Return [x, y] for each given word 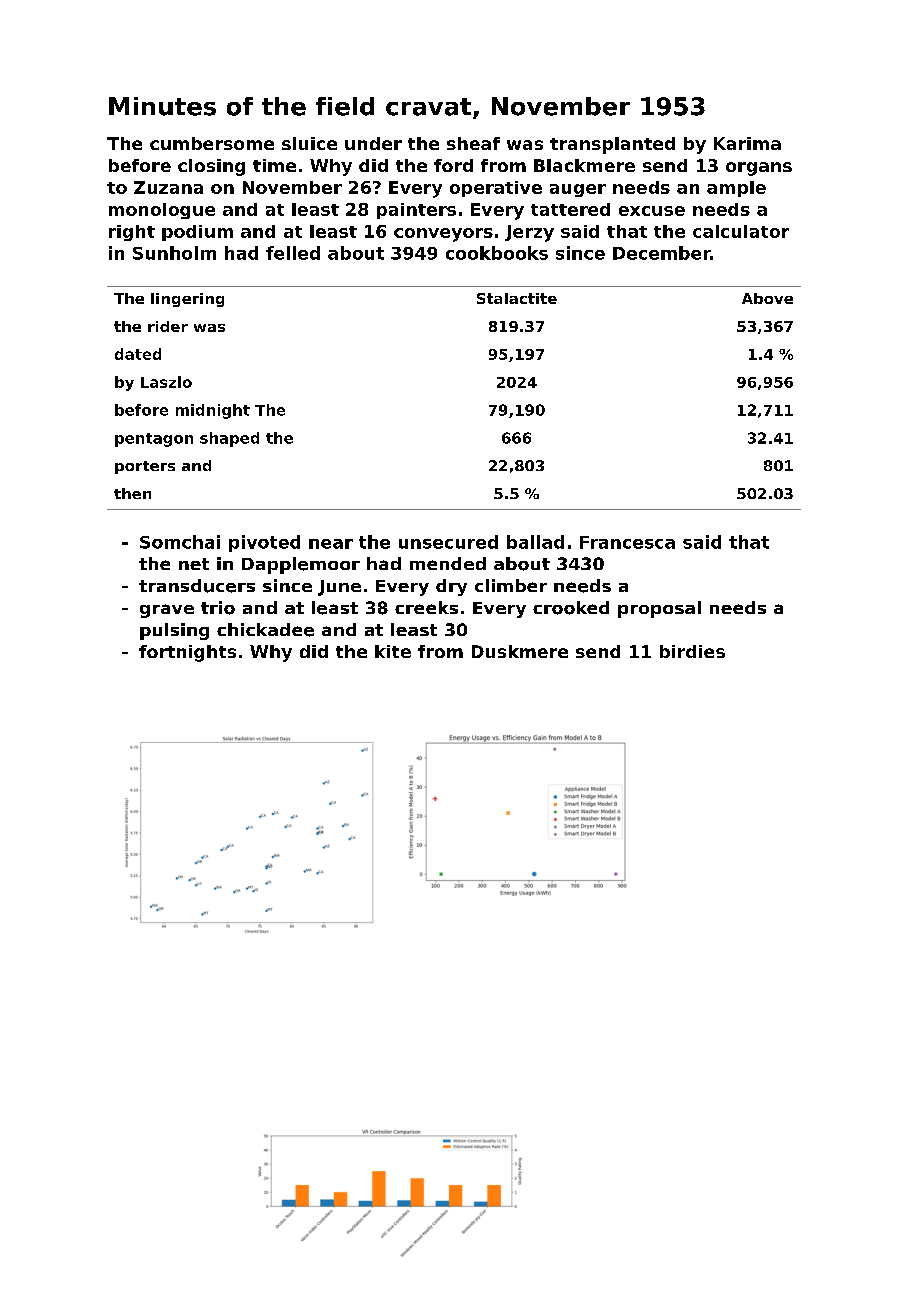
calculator [741, 231]
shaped [229, 439]
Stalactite [517, 298]
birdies [692, 651]
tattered [570, 209]
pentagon [154, 440]
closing [211, 167]
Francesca [627, 542]
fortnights [187, 653]
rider [168, 326]
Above [767, 298]
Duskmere [520, 651]
